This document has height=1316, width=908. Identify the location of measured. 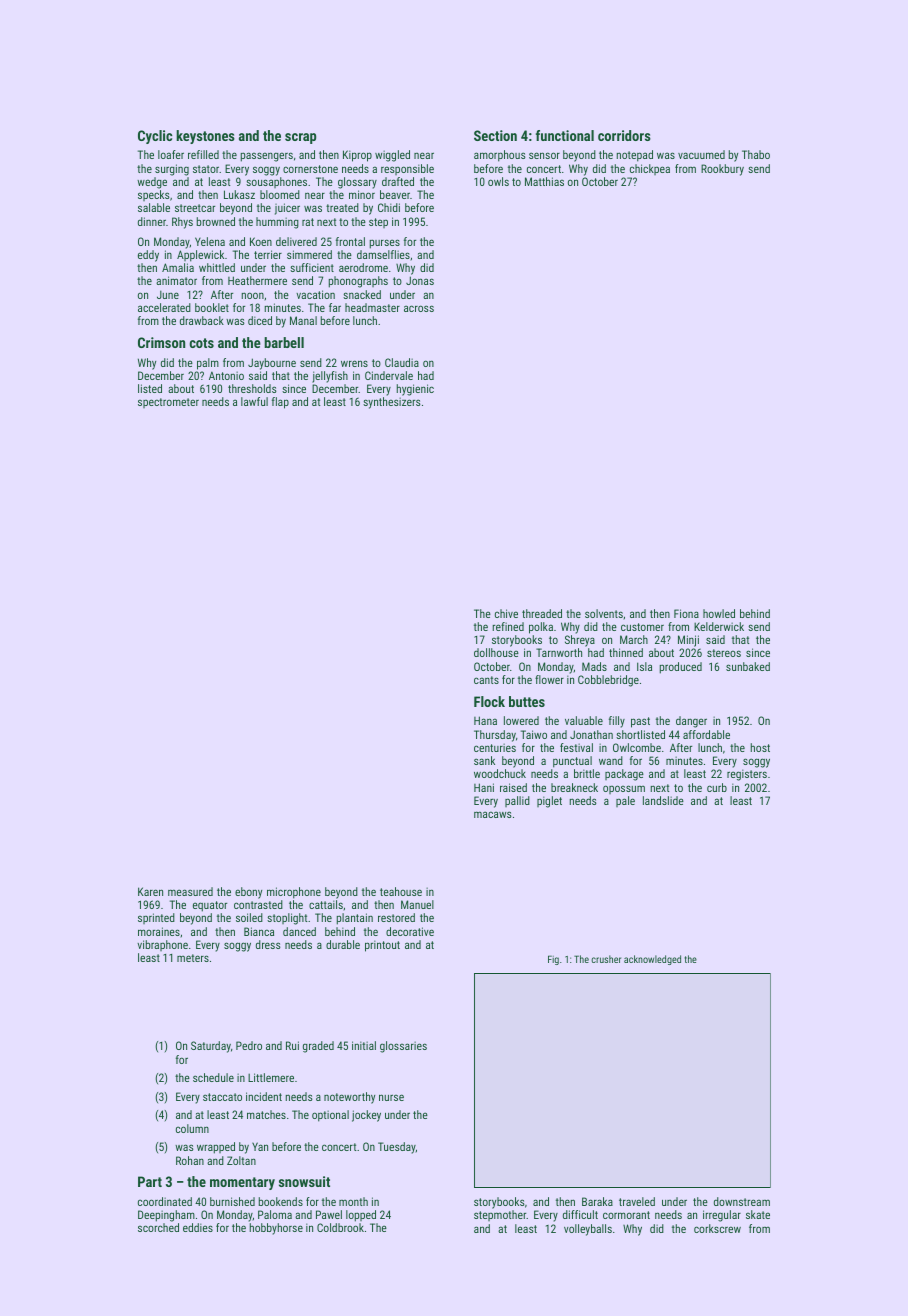
(190, 891).
